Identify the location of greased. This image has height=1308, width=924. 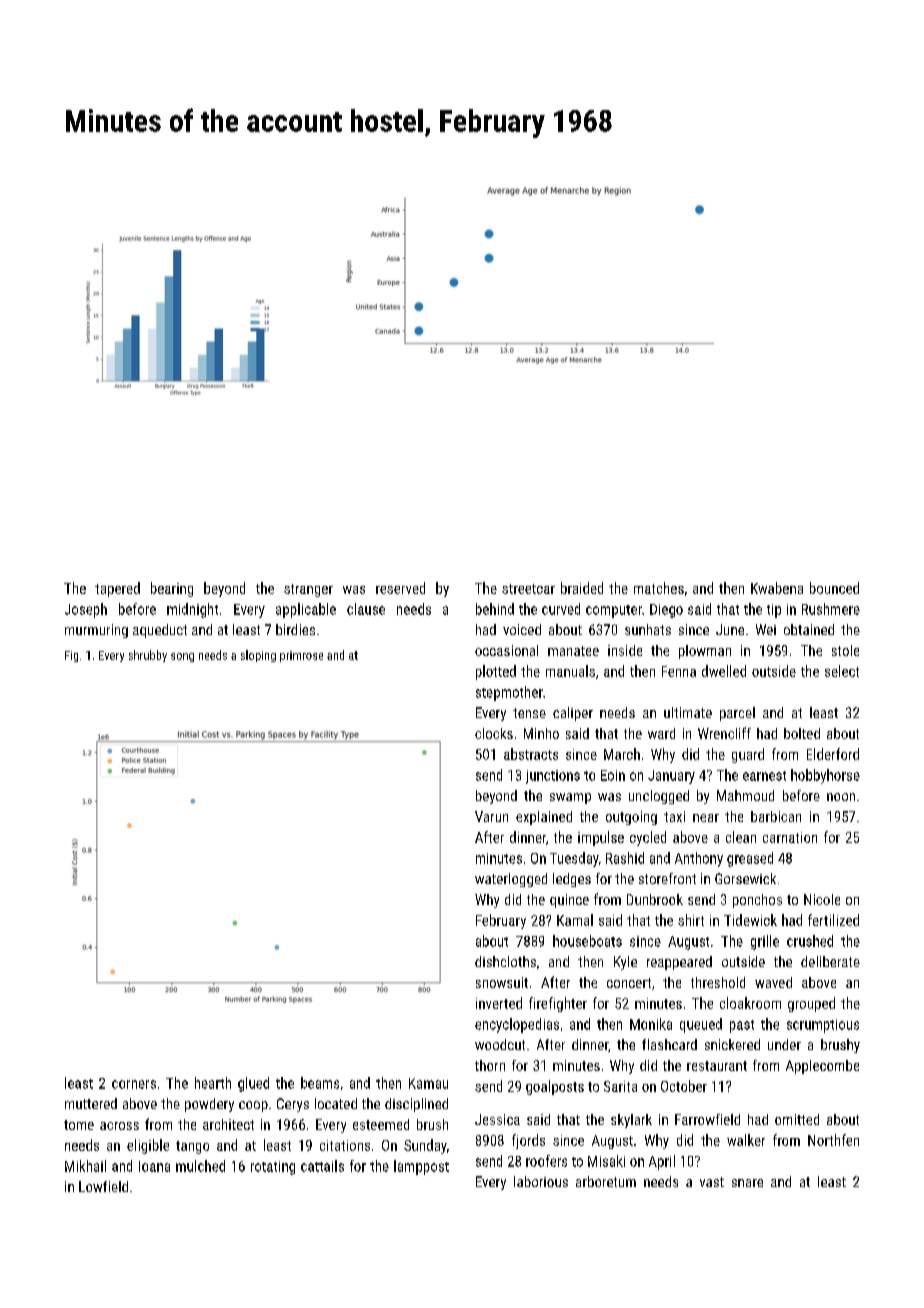
(750, 859).
